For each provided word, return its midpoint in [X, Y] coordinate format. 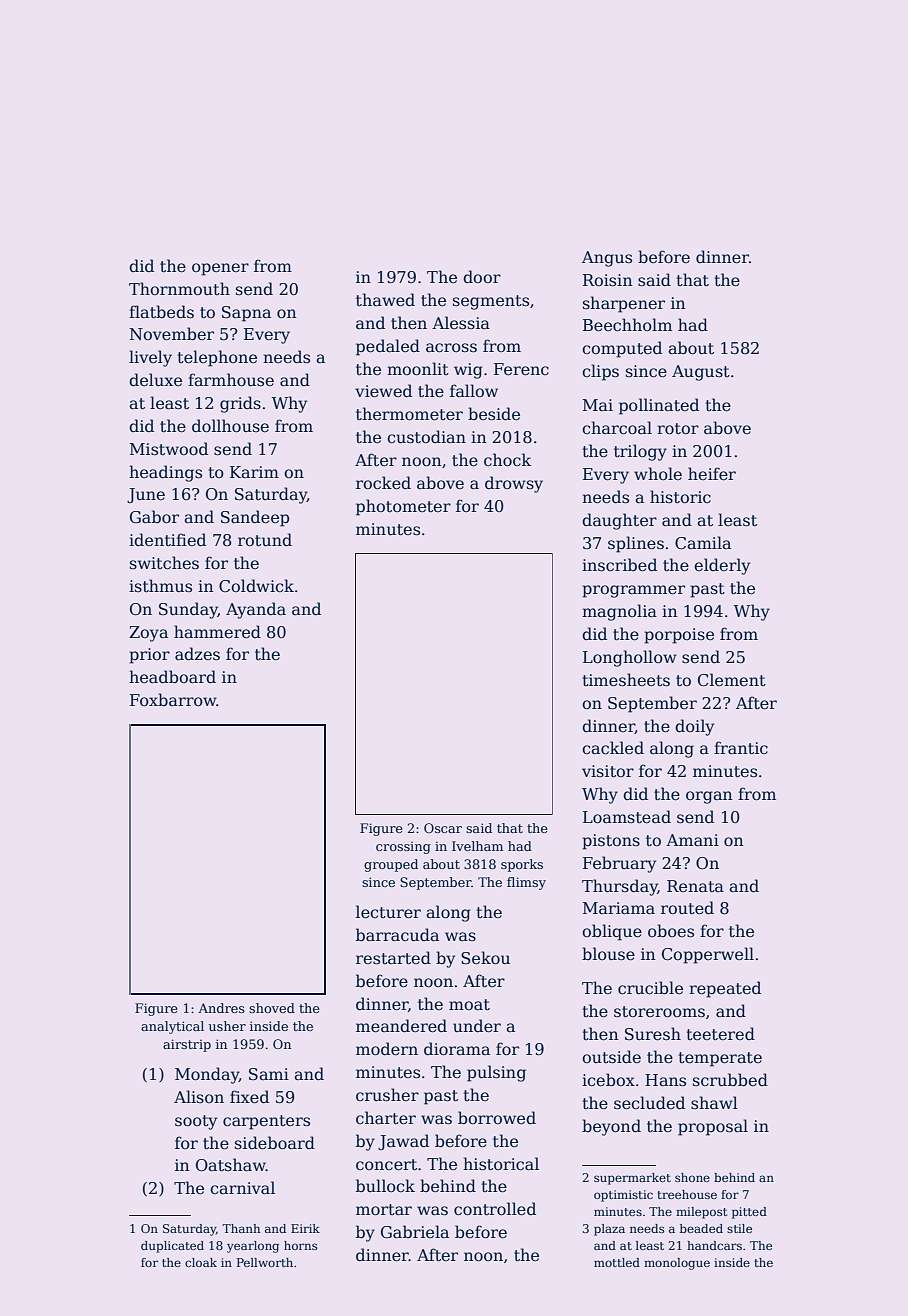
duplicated [172, 1247]
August [701, 373]
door [482, 276]
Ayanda [256, 610]
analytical [172, 1027]
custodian [426, 437]
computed [622, 349]
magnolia [619, 612]
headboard [172, 677]
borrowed [497, 1117]
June [146, 495]
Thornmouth [179, 288]
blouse [608, 954]
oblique [612, 932]
